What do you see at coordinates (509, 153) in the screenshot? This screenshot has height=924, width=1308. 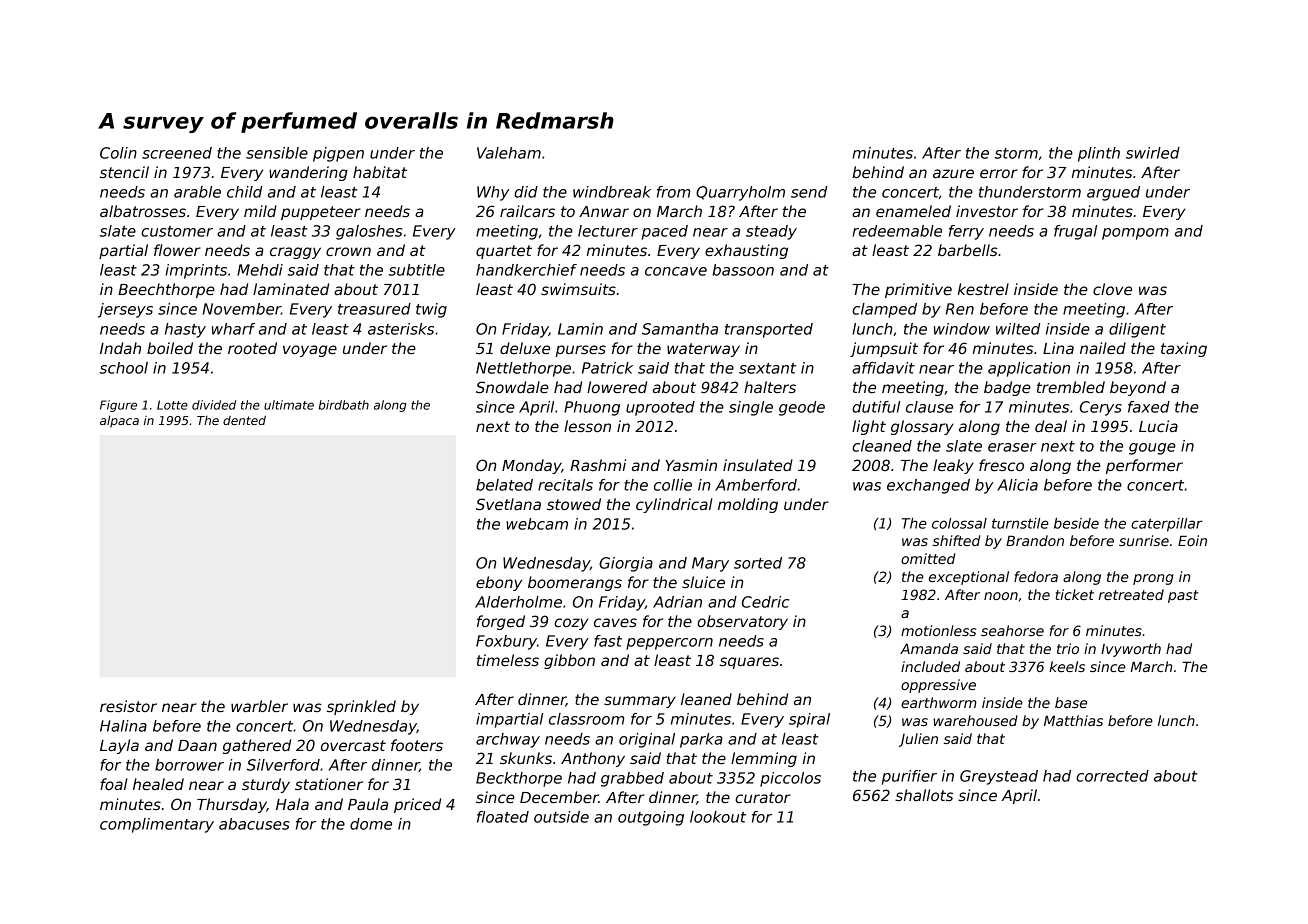 I see `Valeham` at bounding box center [509, 153].
